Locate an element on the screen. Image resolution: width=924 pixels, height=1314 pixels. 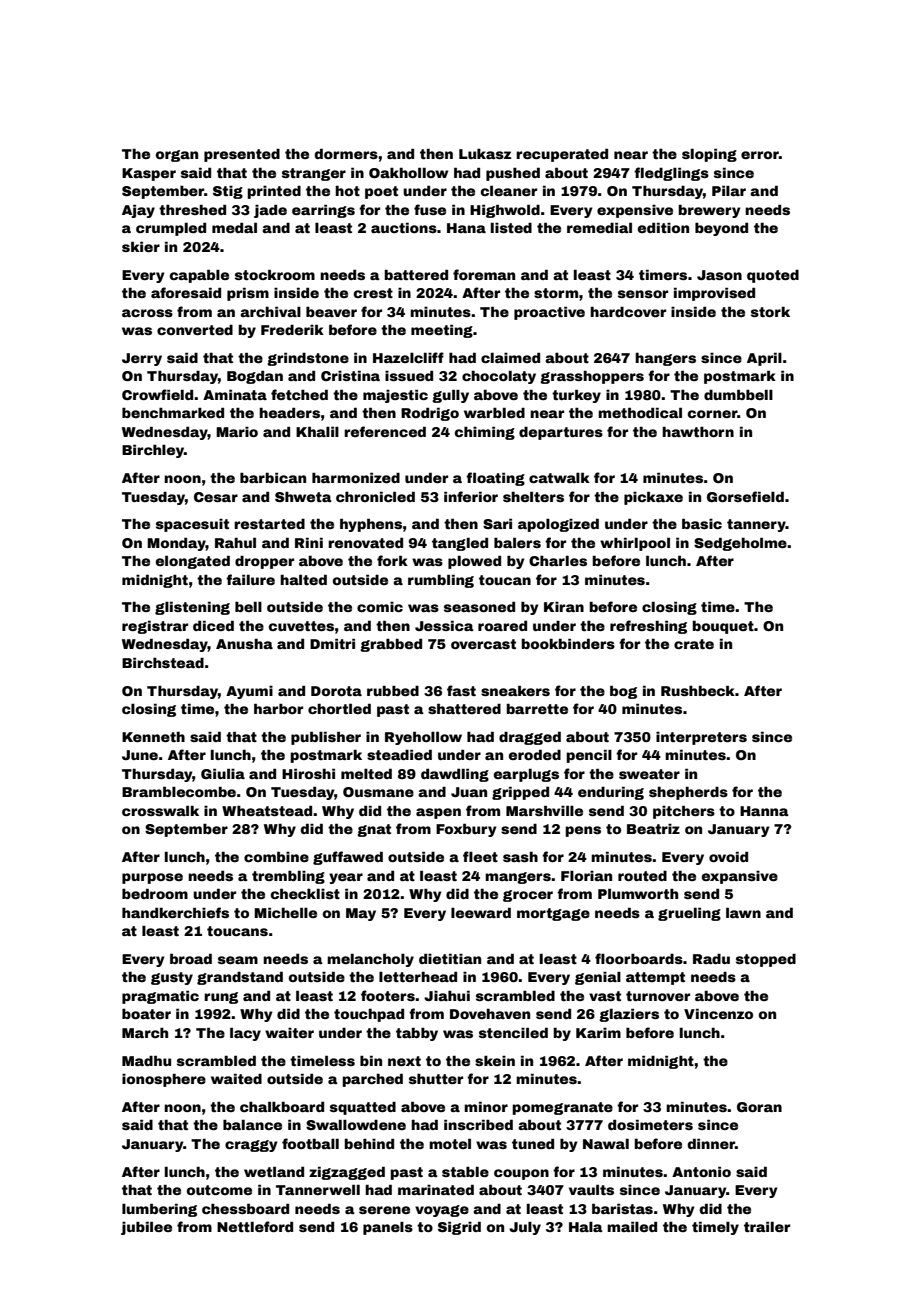
boater is located at coordinates (146, 1014).
